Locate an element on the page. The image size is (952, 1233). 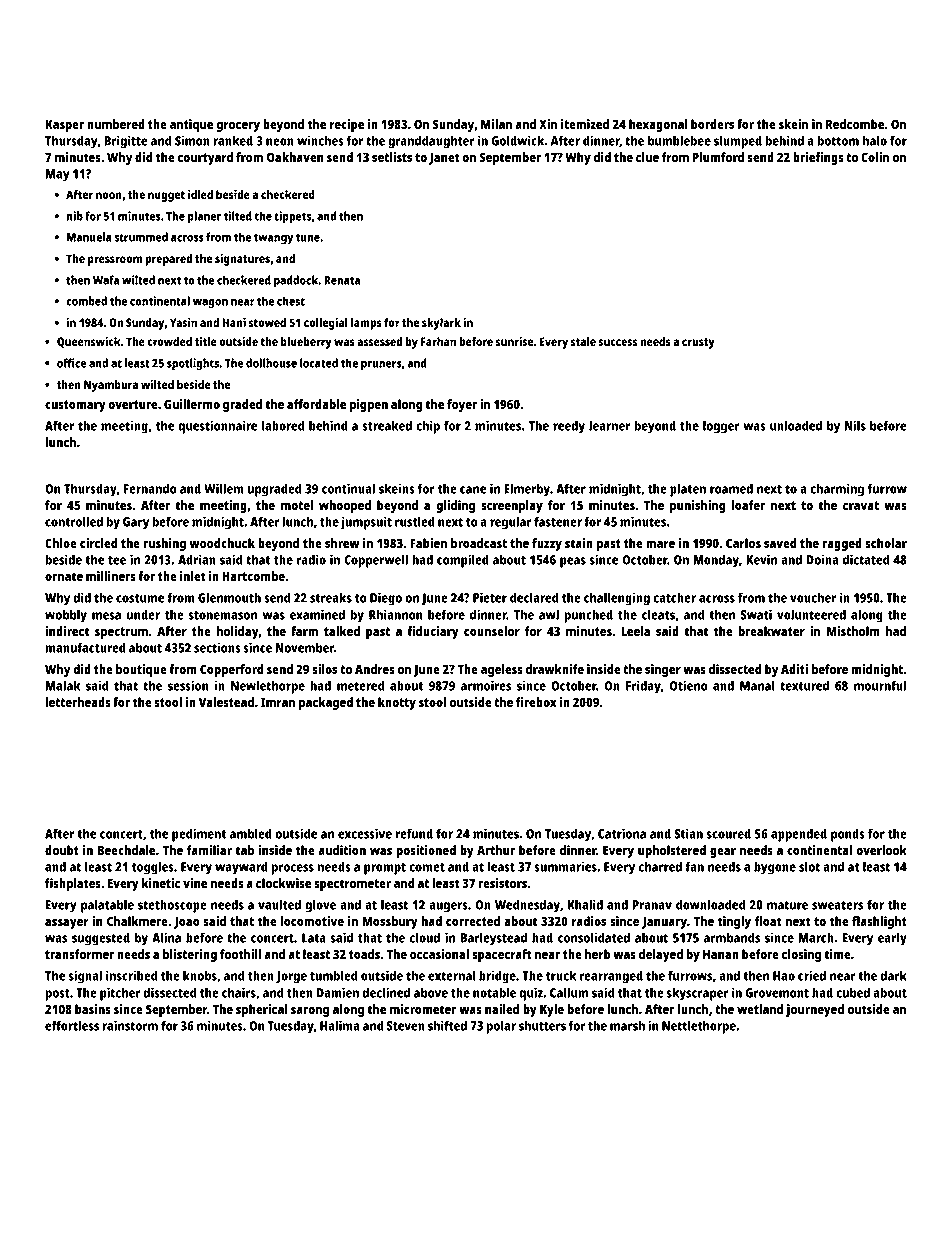
prompt is located at coordinates (385, 869).
